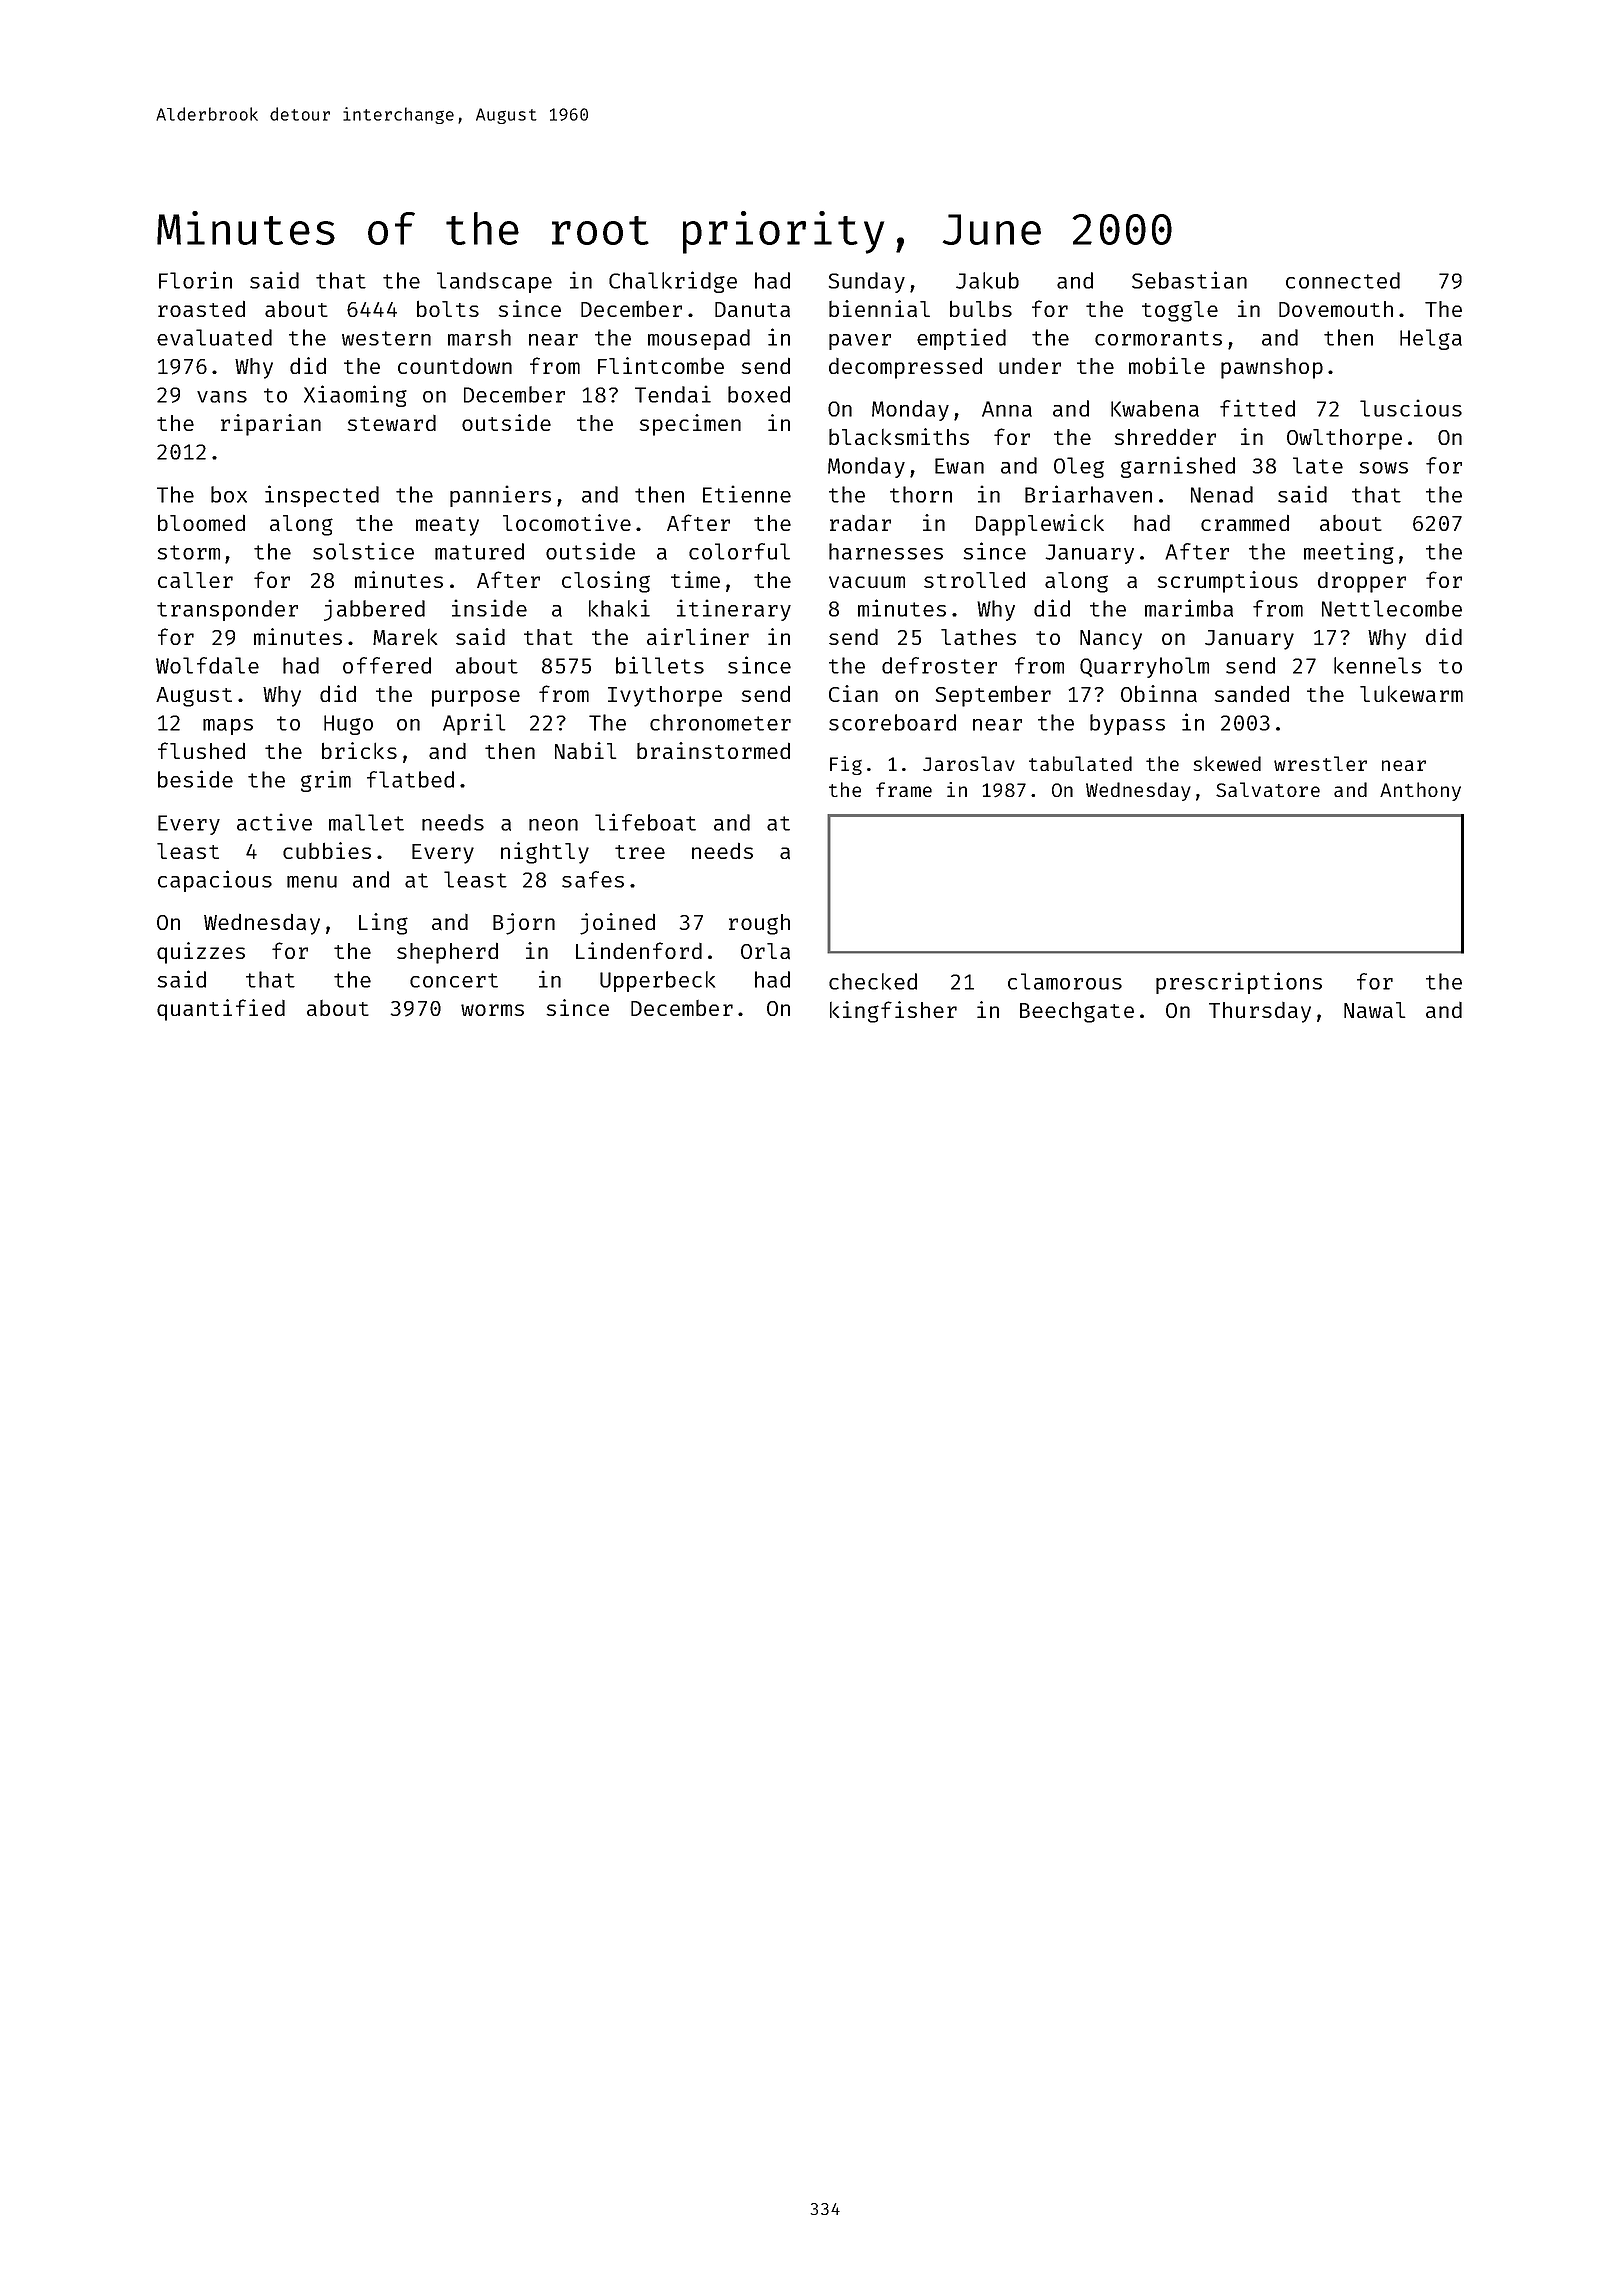  What do you see at coordinates (1159, 693) in the screenshot?
I see `Obinna` at bounding box center [1159, 693].
